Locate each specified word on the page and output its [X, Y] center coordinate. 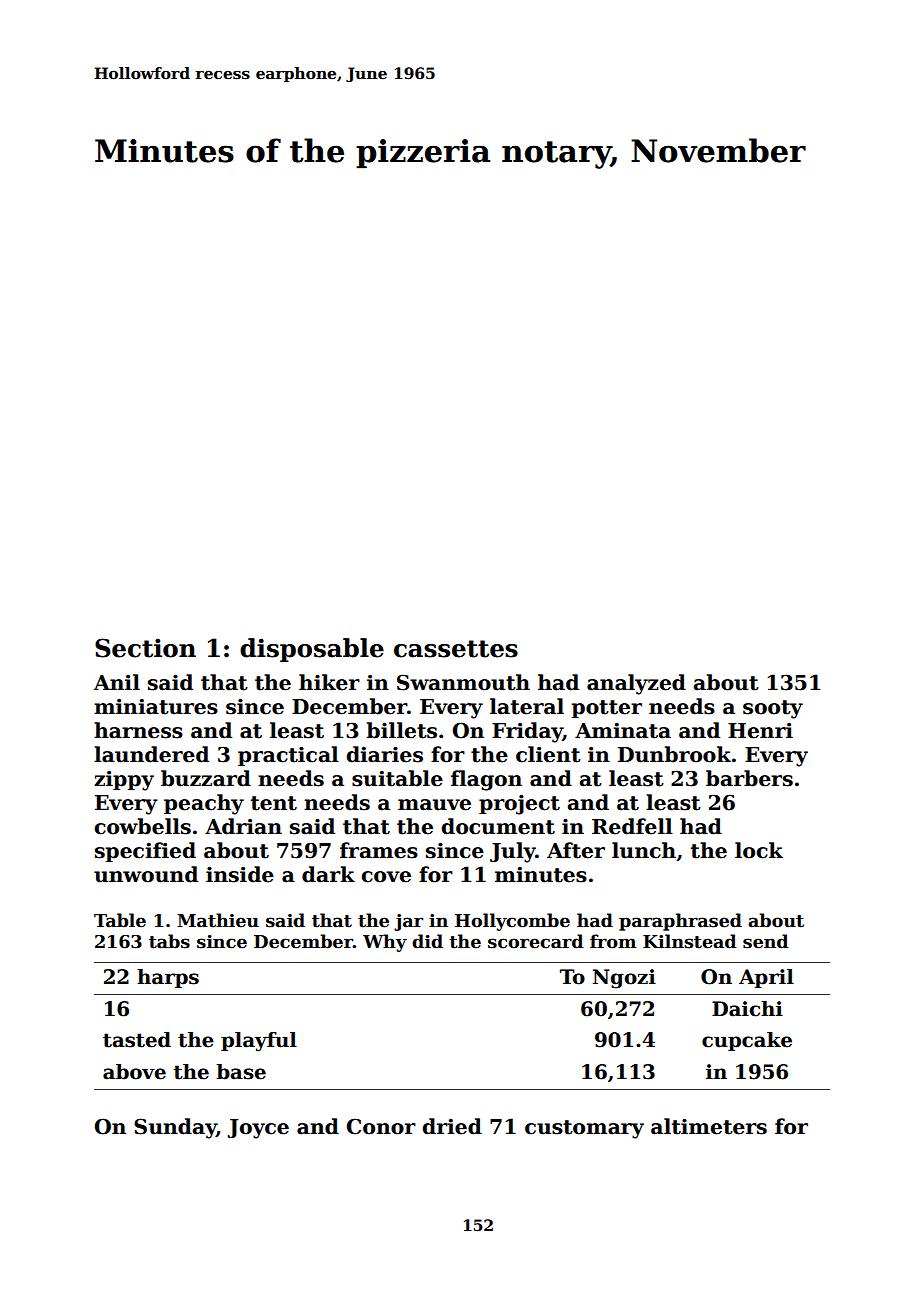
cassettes [456, 649]
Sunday [175, 1128]
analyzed [636, 684]
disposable [312, 650]
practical [288, 756]
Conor [381, 1126]
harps [168, 978]
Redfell [632, 826]
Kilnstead [690, 941]
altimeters [709, 1126]
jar [408, 922]
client [548, 754]
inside [240, 874]
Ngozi [624, 979]
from [613, 941]
